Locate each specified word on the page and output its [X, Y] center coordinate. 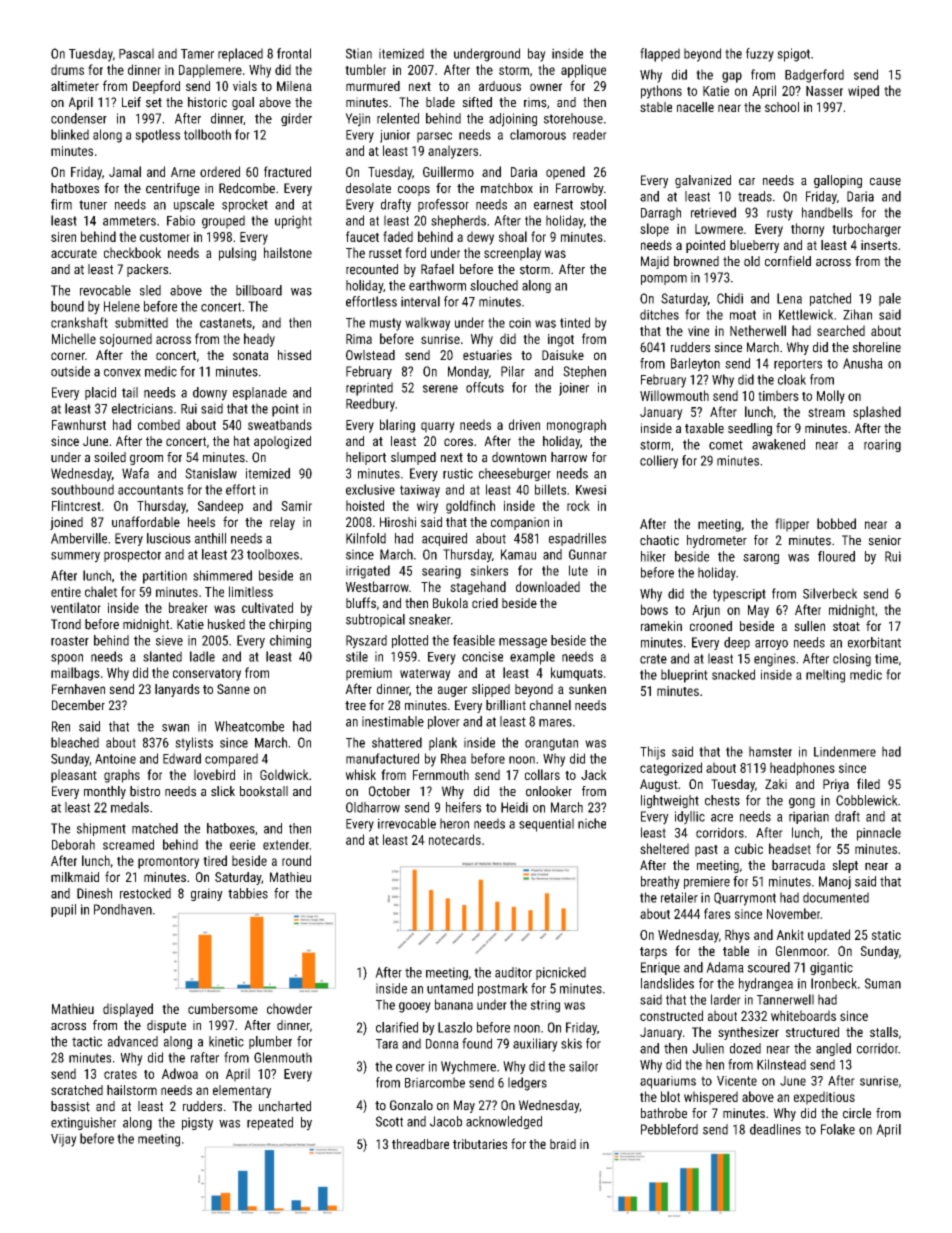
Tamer [197, 54]
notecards [455, 839]
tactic [87, 1041]
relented [398, 118]
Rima [359, 339]
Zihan [857, 314]
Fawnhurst [79, 424]
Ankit [790, 934]
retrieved [713, 212]
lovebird [214, 774]
